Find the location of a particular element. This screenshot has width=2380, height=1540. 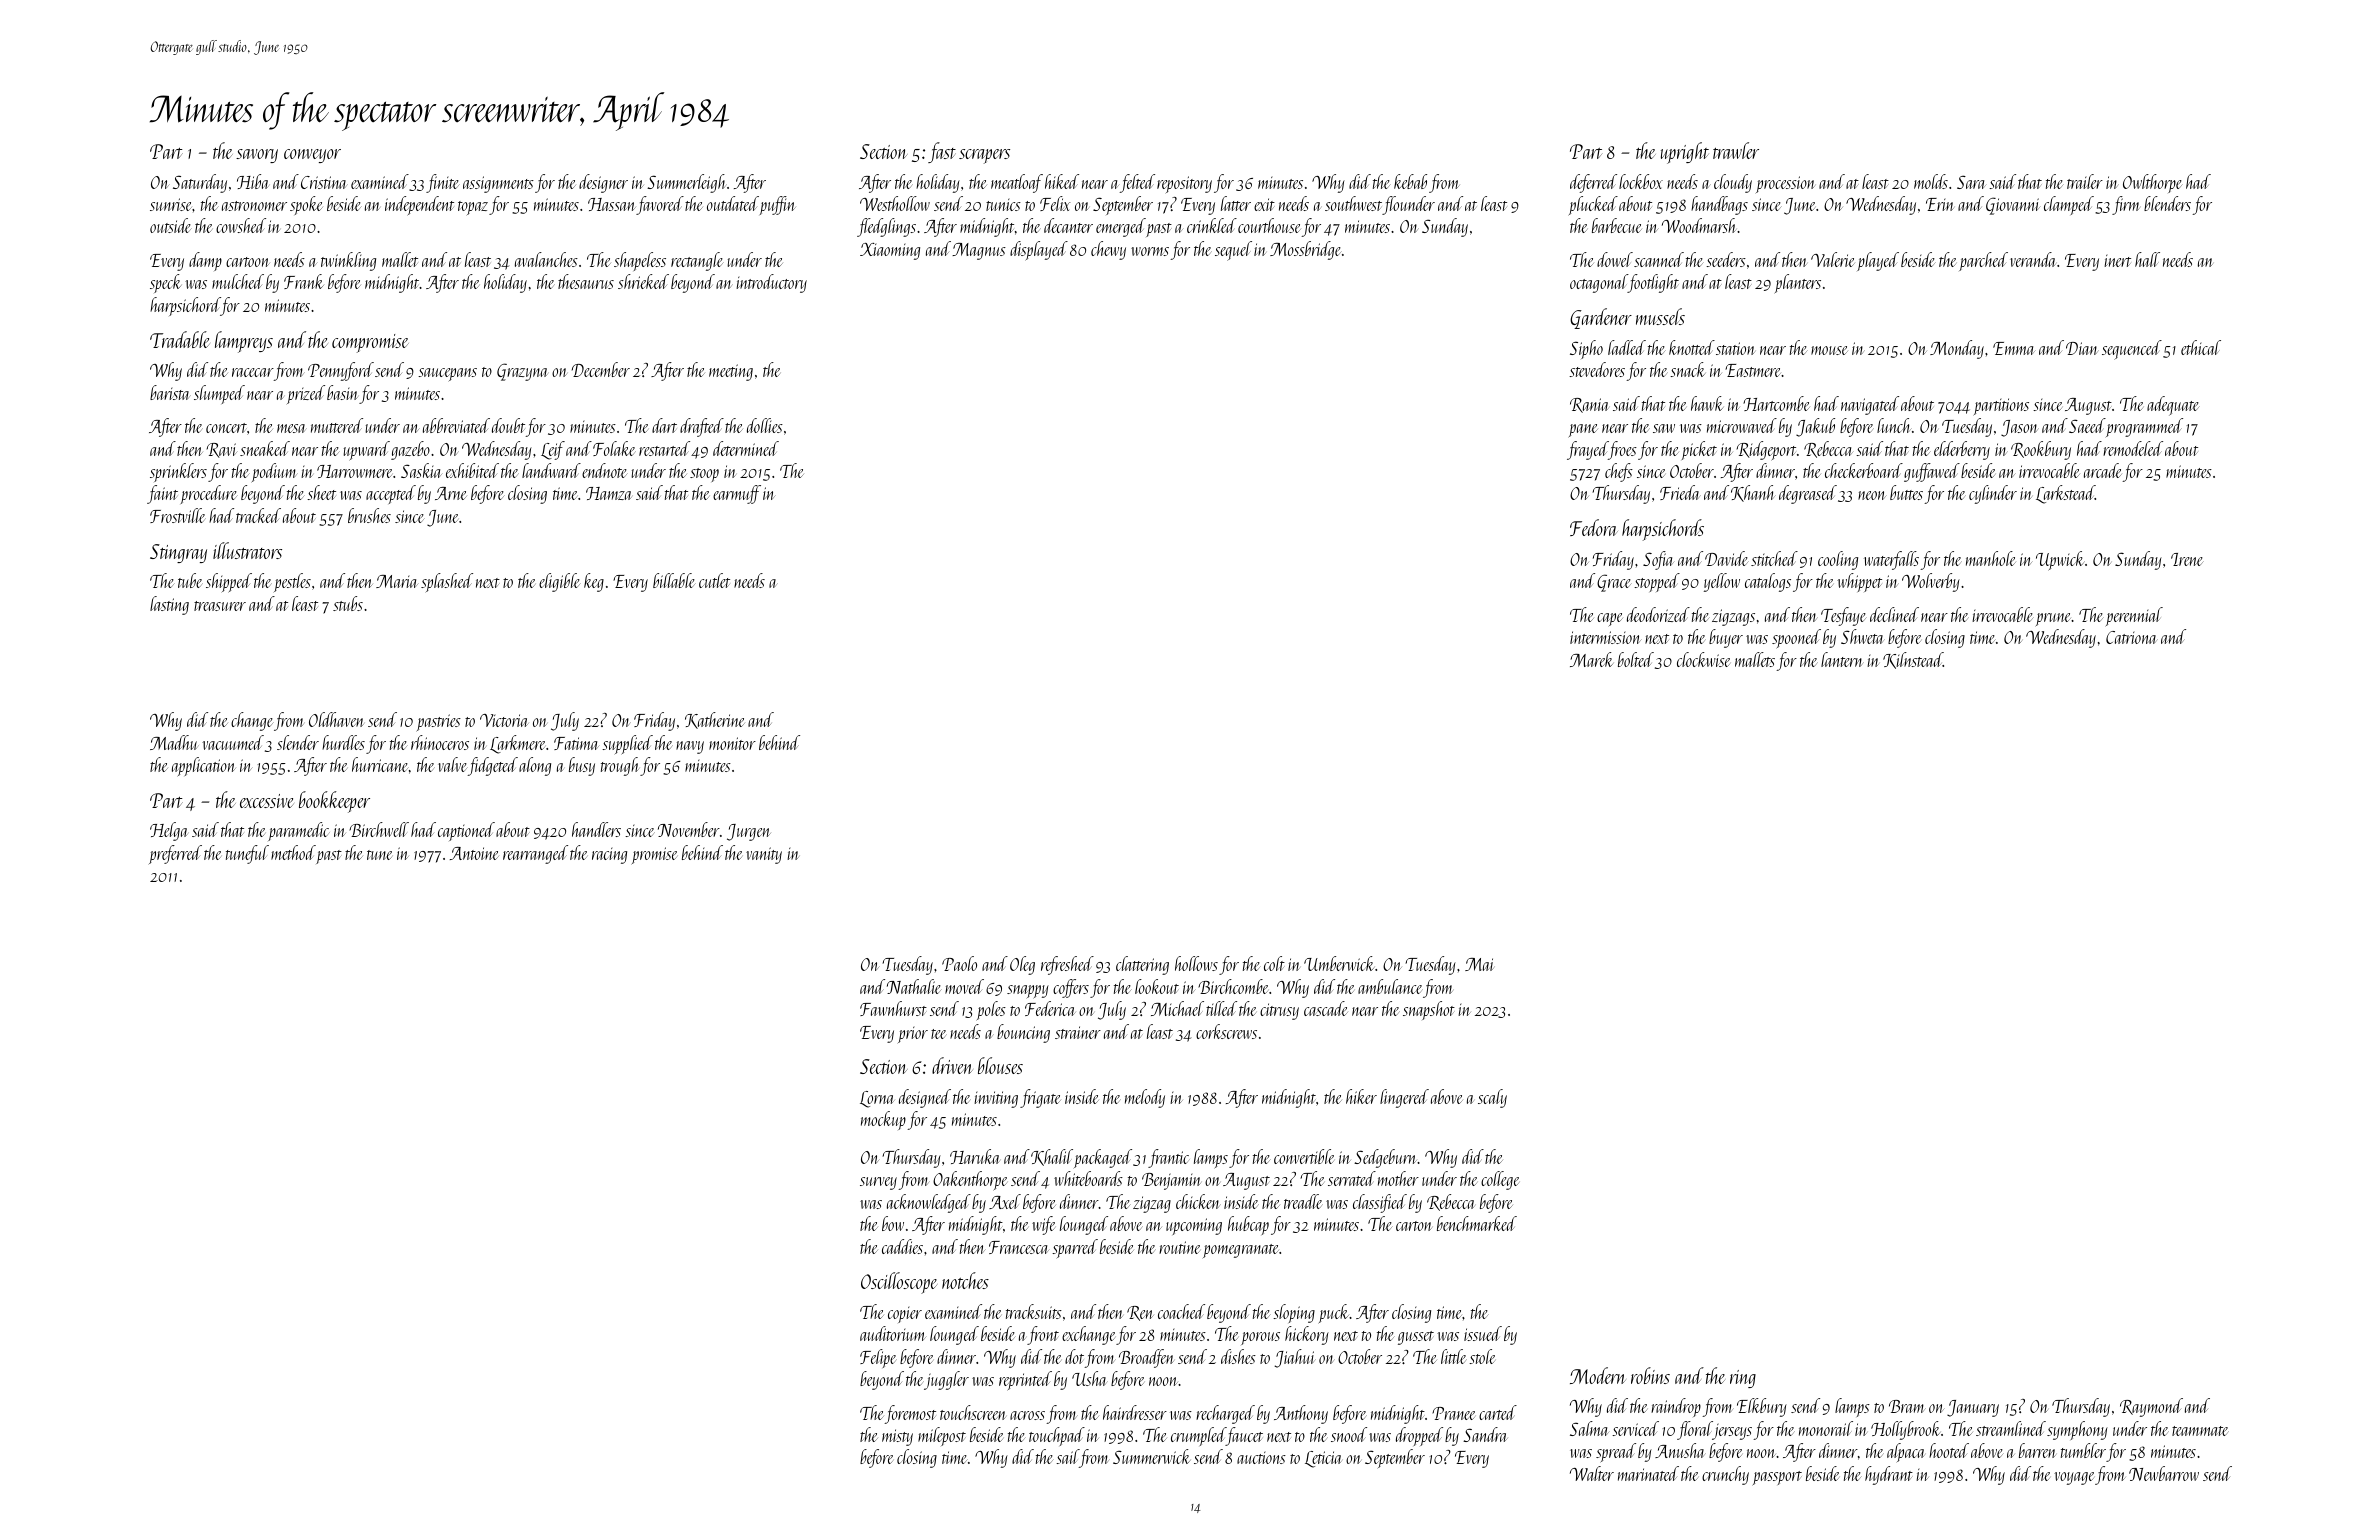

savory is located at coordinates (257, 156).
